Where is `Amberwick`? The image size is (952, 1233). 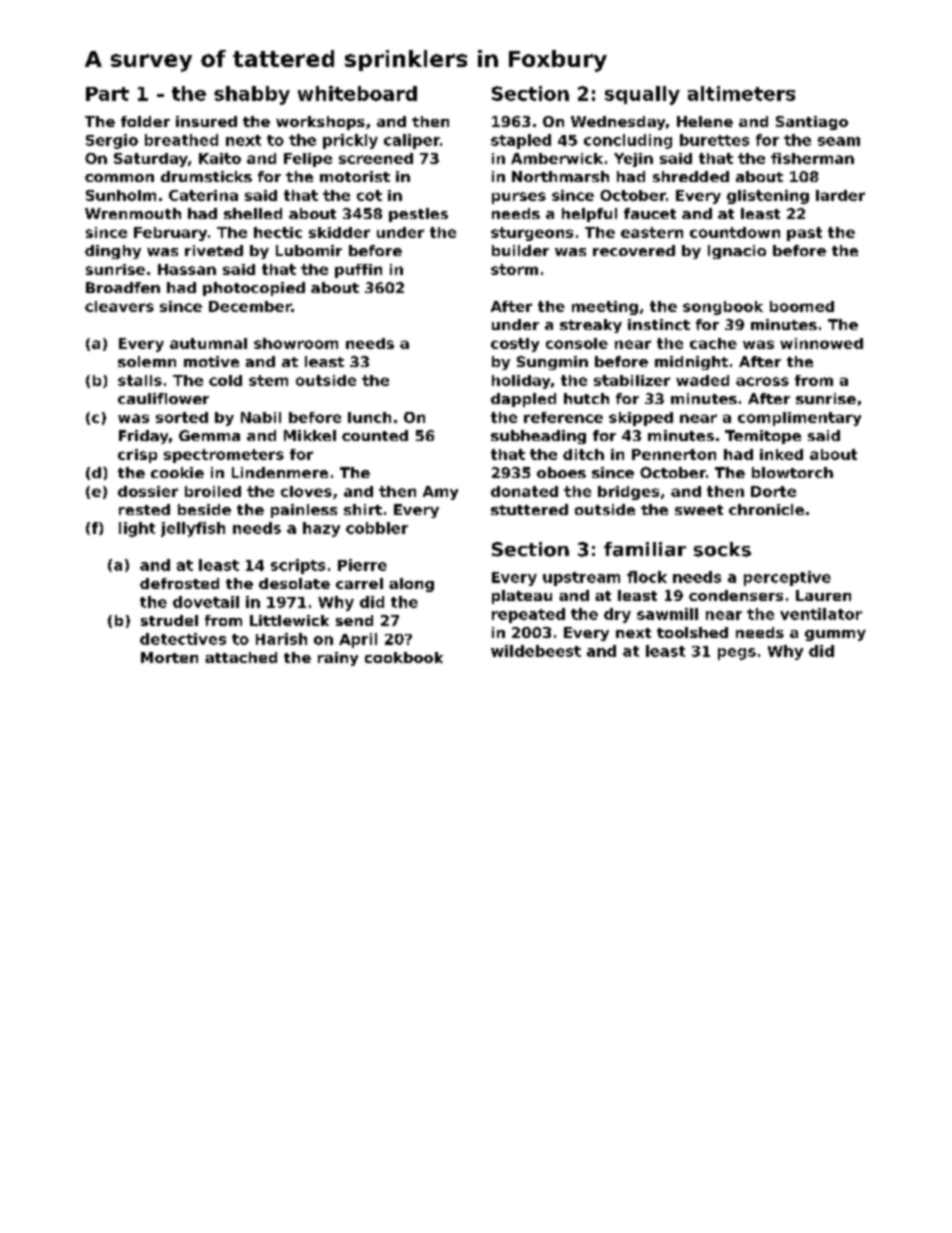
Amberwick is located at coordinates (557, 158).
